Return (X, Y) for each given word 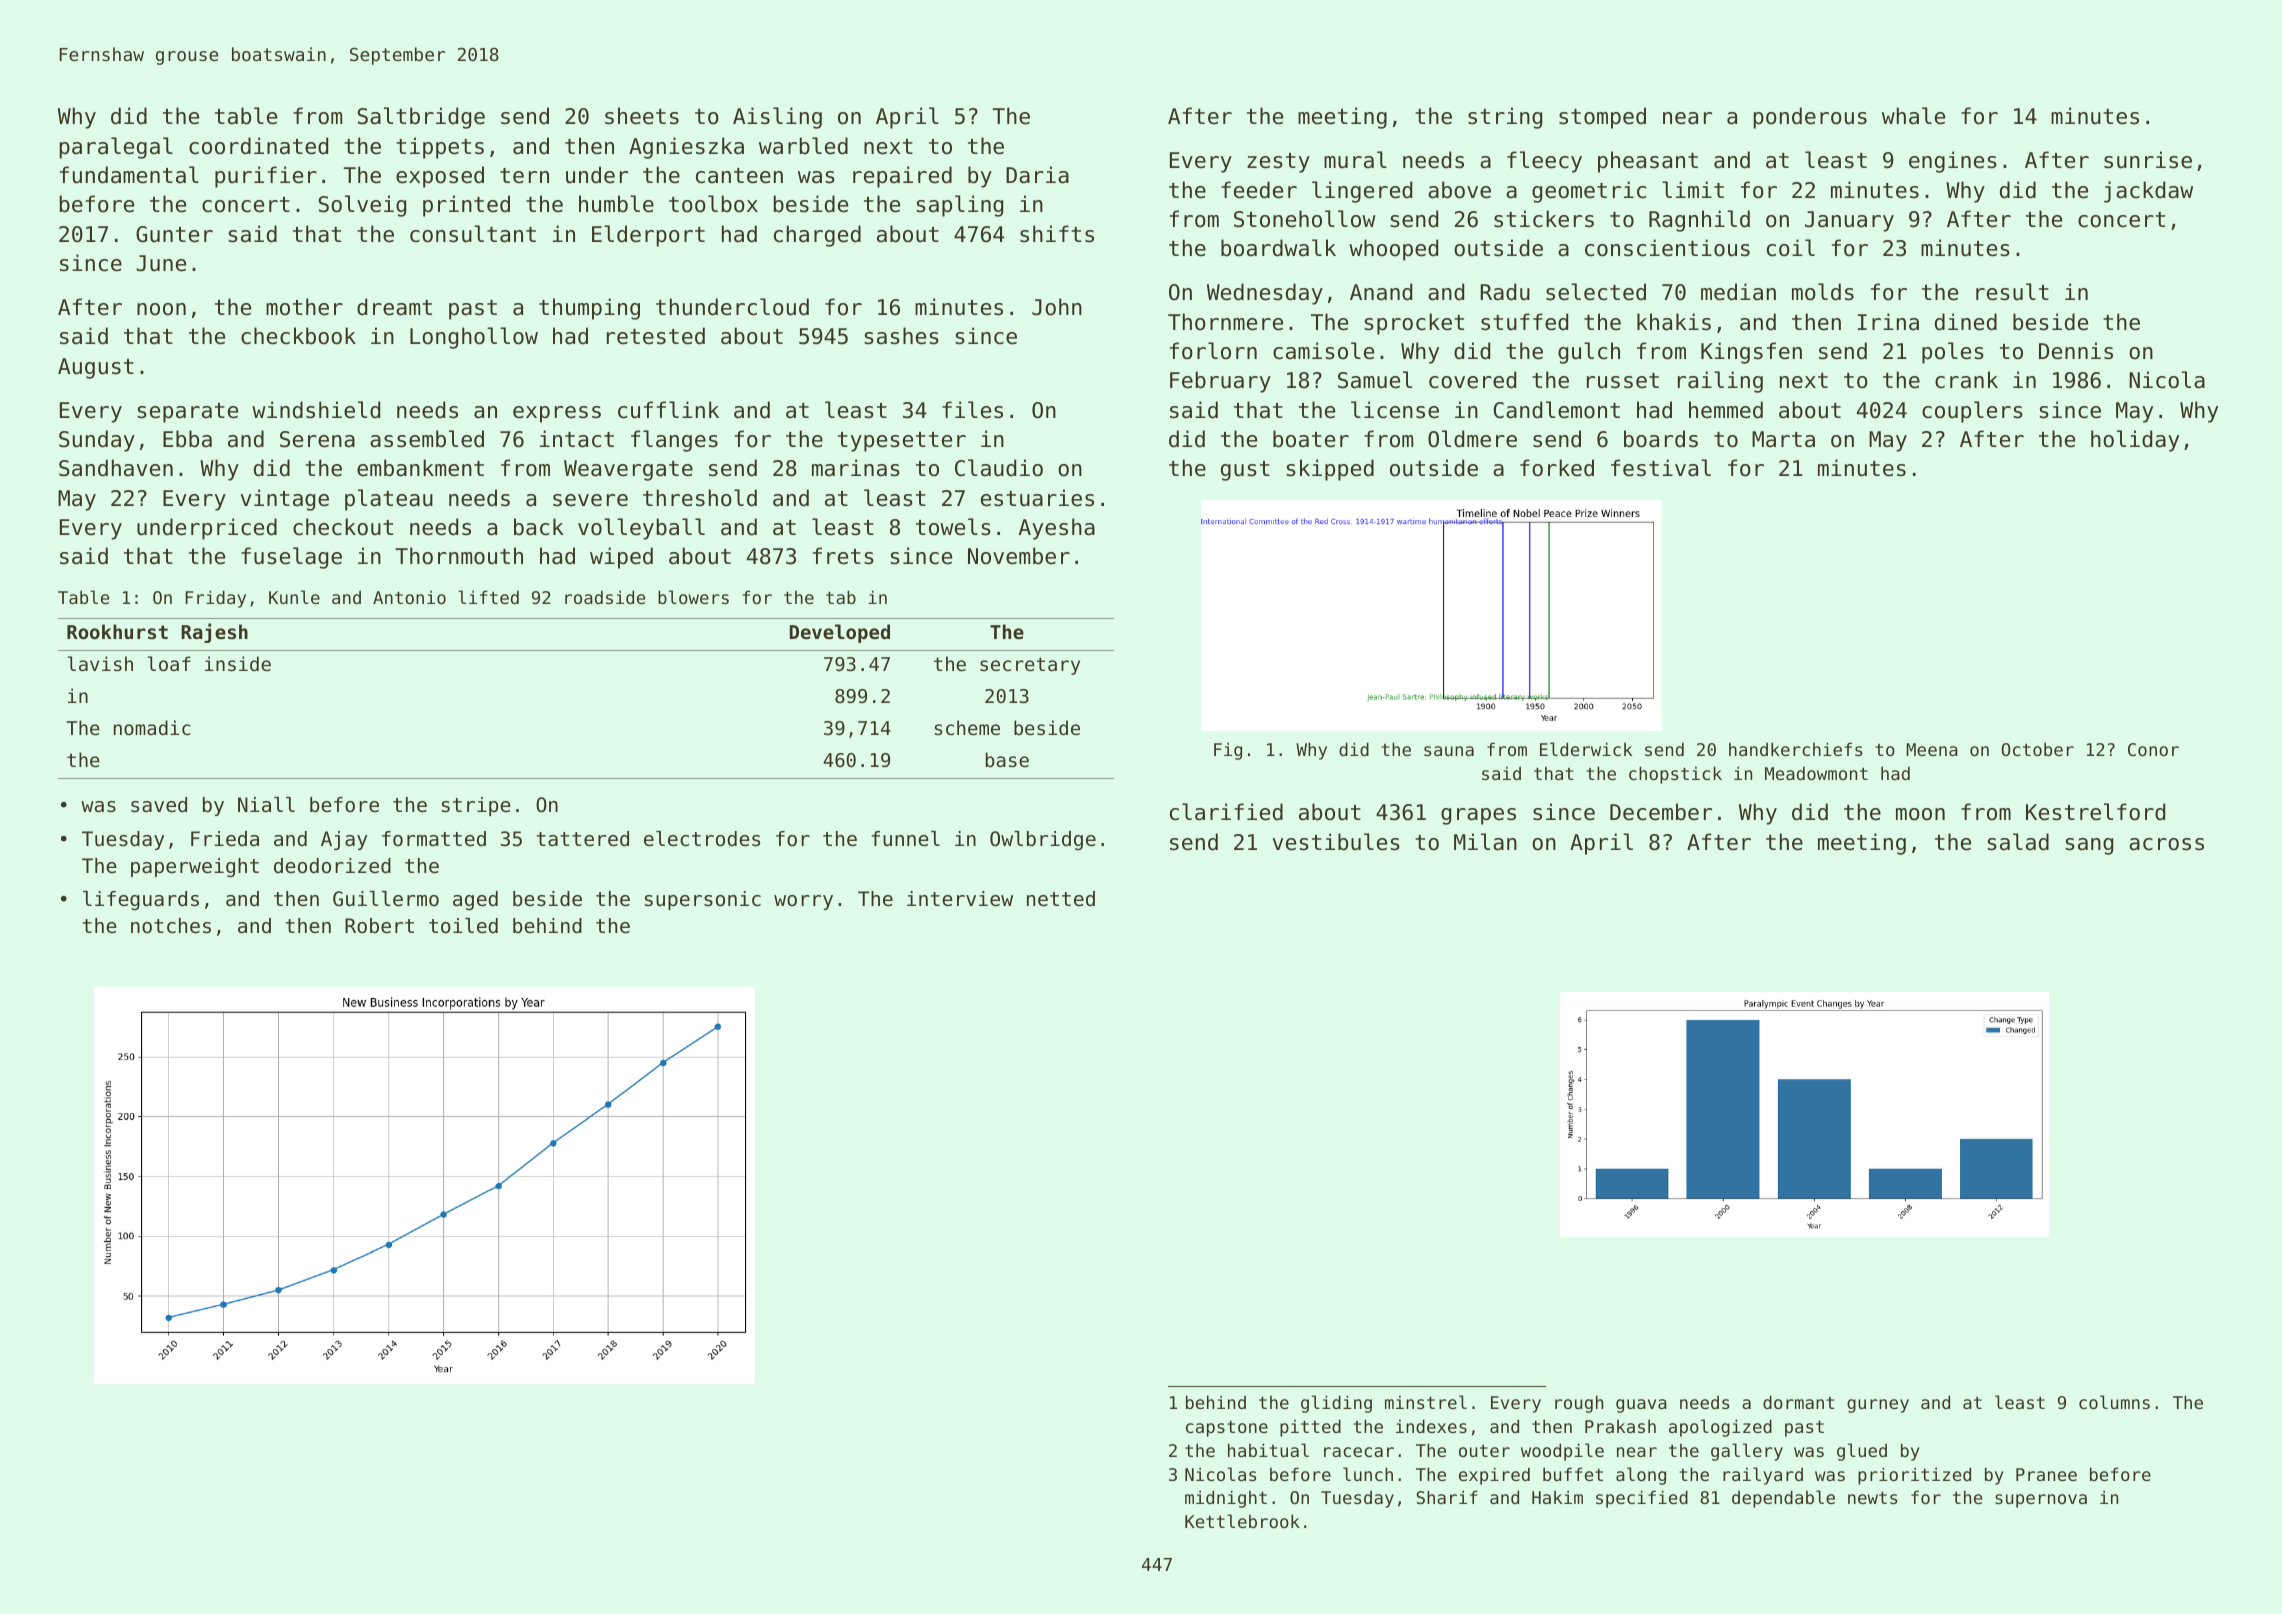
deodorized (332, 866)
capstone (1227, 1428)
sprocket (1414, 324)
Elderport (648, 236)
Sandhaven (116, 468)
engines (1953, 162)
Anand (1381, 292)
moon (1920, 814)
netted (1061, 899)
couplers (1972, 412)
